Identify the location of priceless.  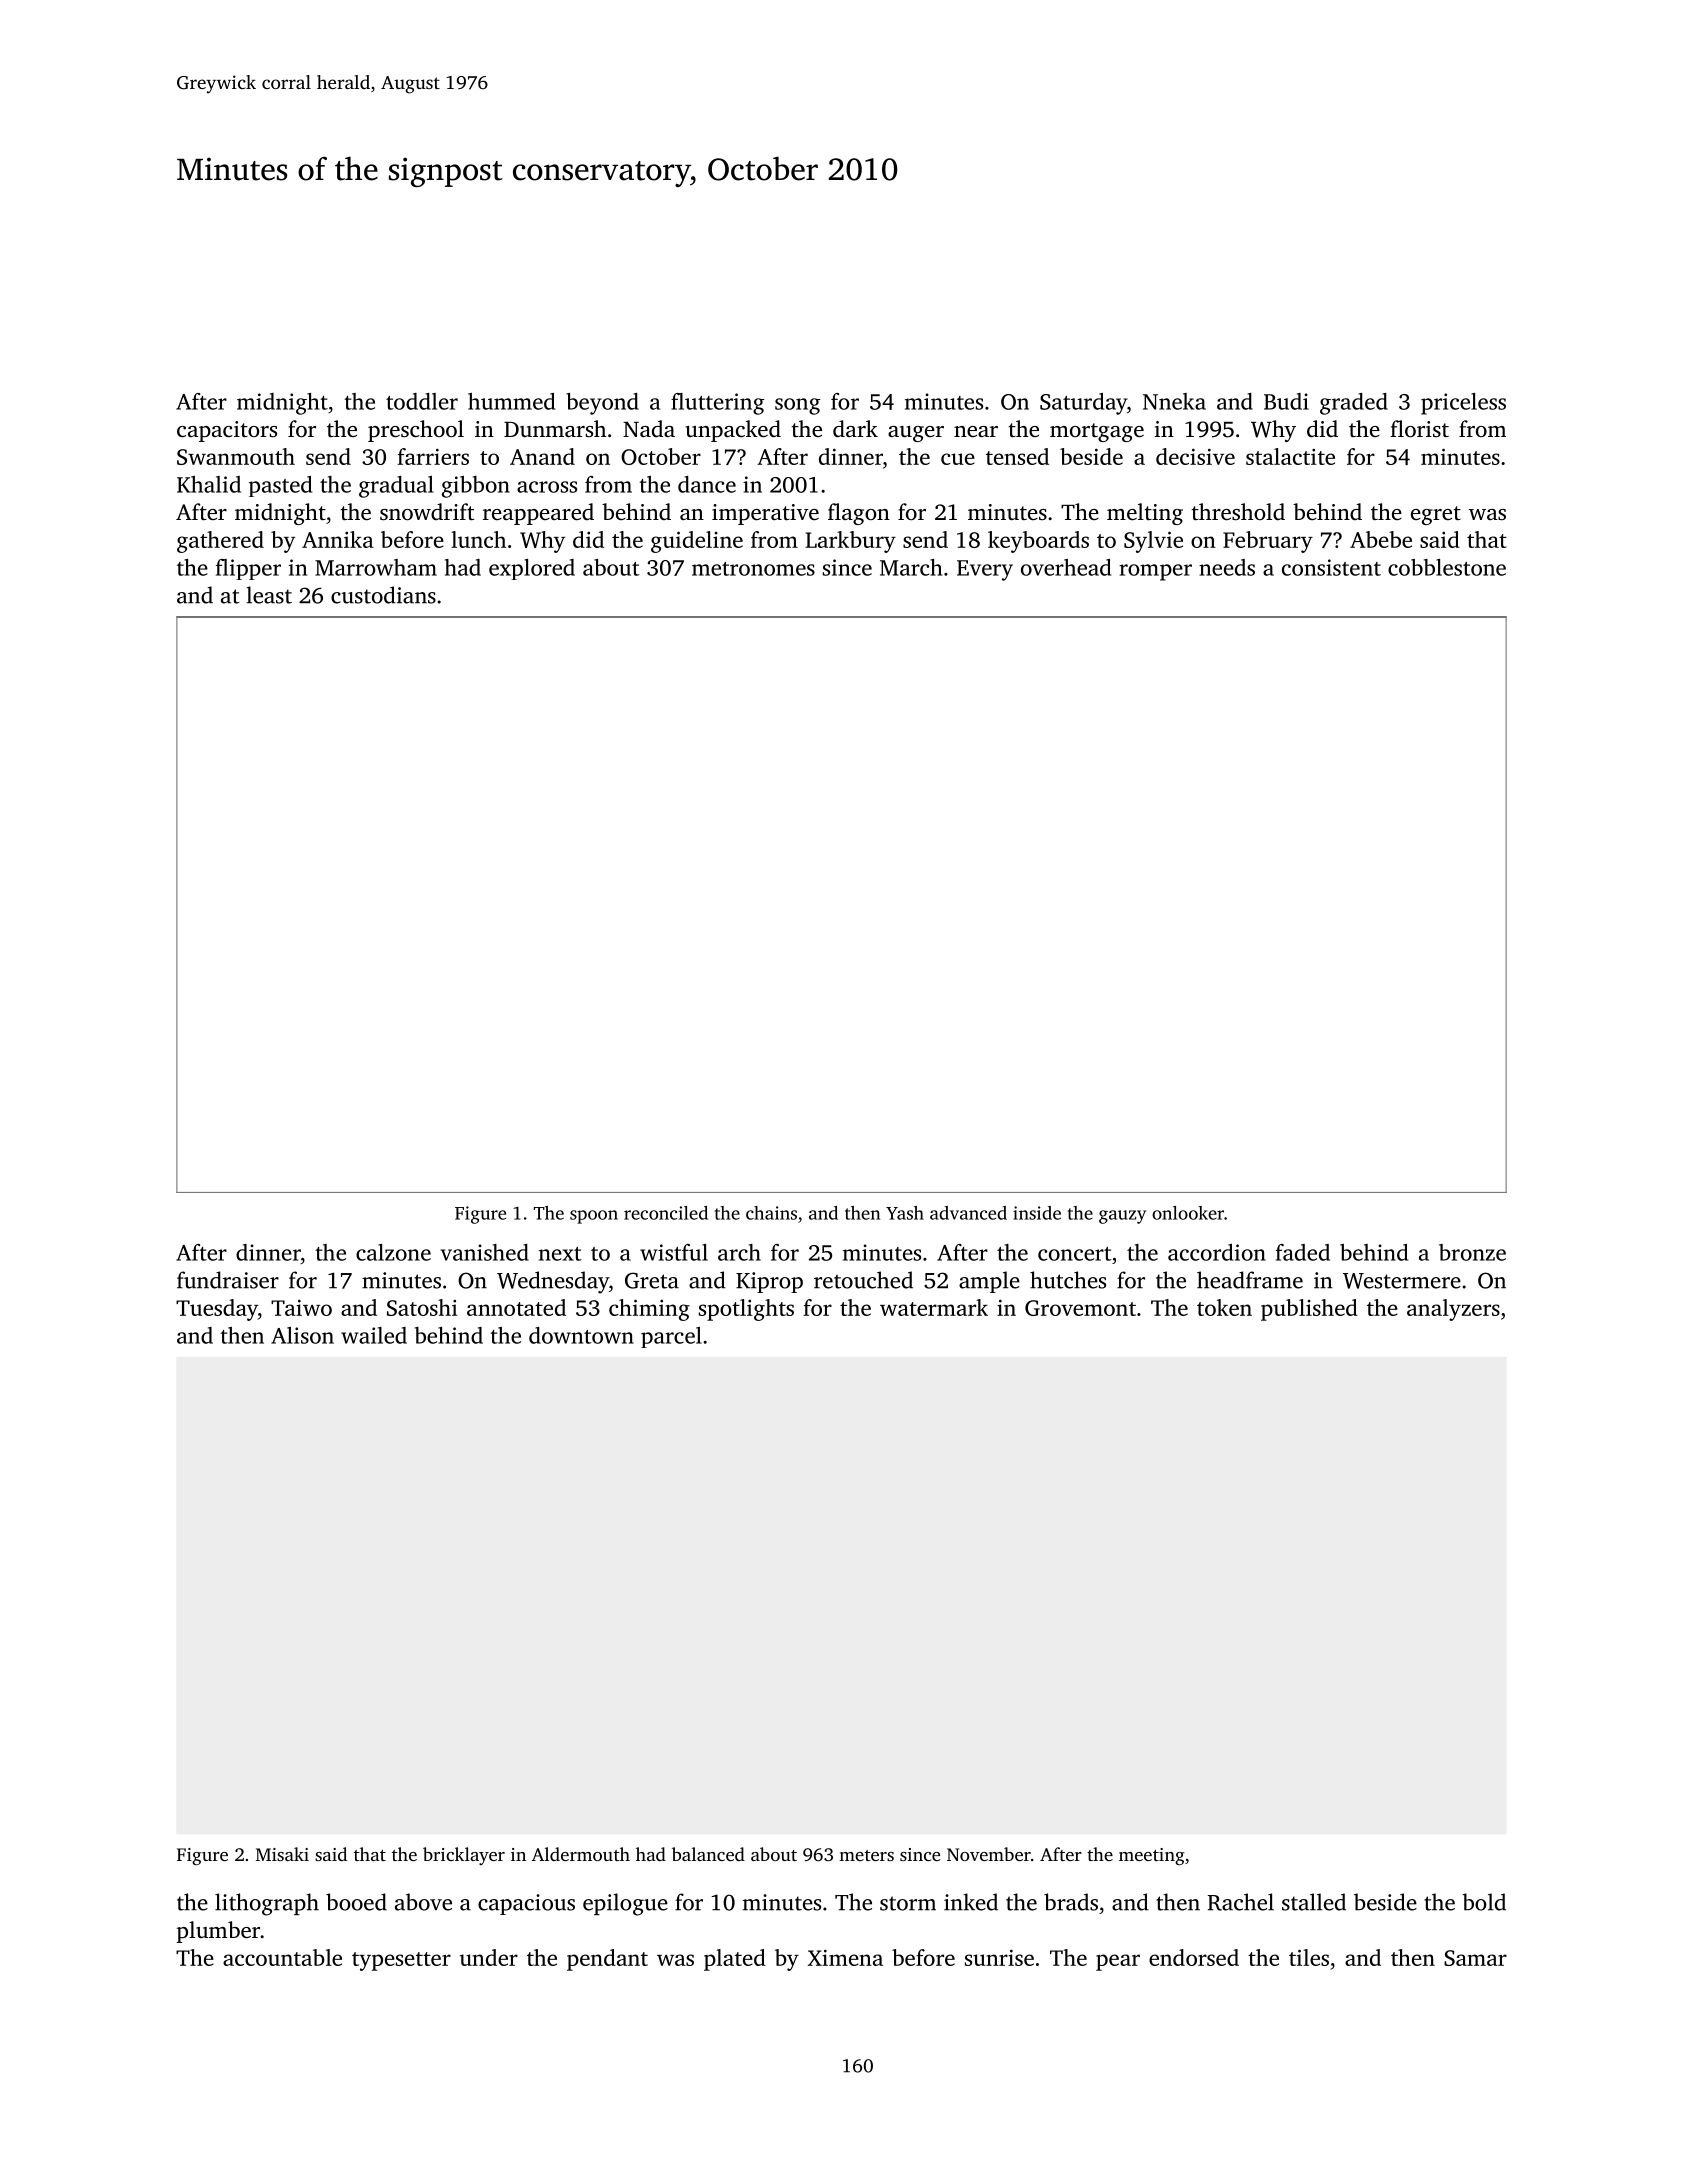
(1463, 404).
